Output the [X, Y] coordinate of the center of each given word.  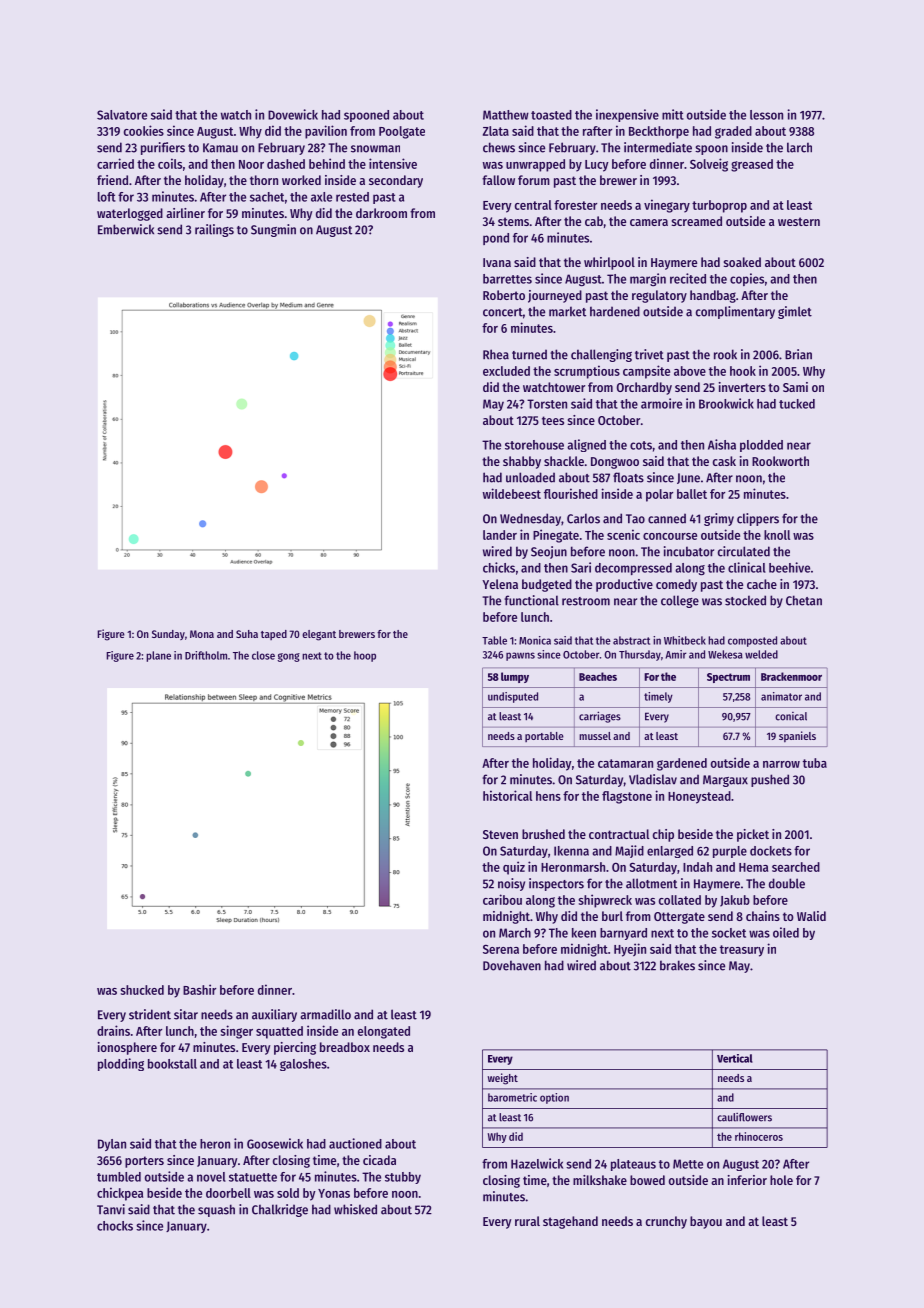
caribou [502, 899]
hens [548, 796]
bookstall [172, 1064]
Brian [798, 354]
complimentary [735, 312]
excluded [506, 371]
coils [170, 163]
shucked [142, 990]
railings [214, 230]
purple [730, 852]
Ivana [497, 262]
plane [158, 656]
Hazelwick [537, 1163]
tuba [815, 763]
